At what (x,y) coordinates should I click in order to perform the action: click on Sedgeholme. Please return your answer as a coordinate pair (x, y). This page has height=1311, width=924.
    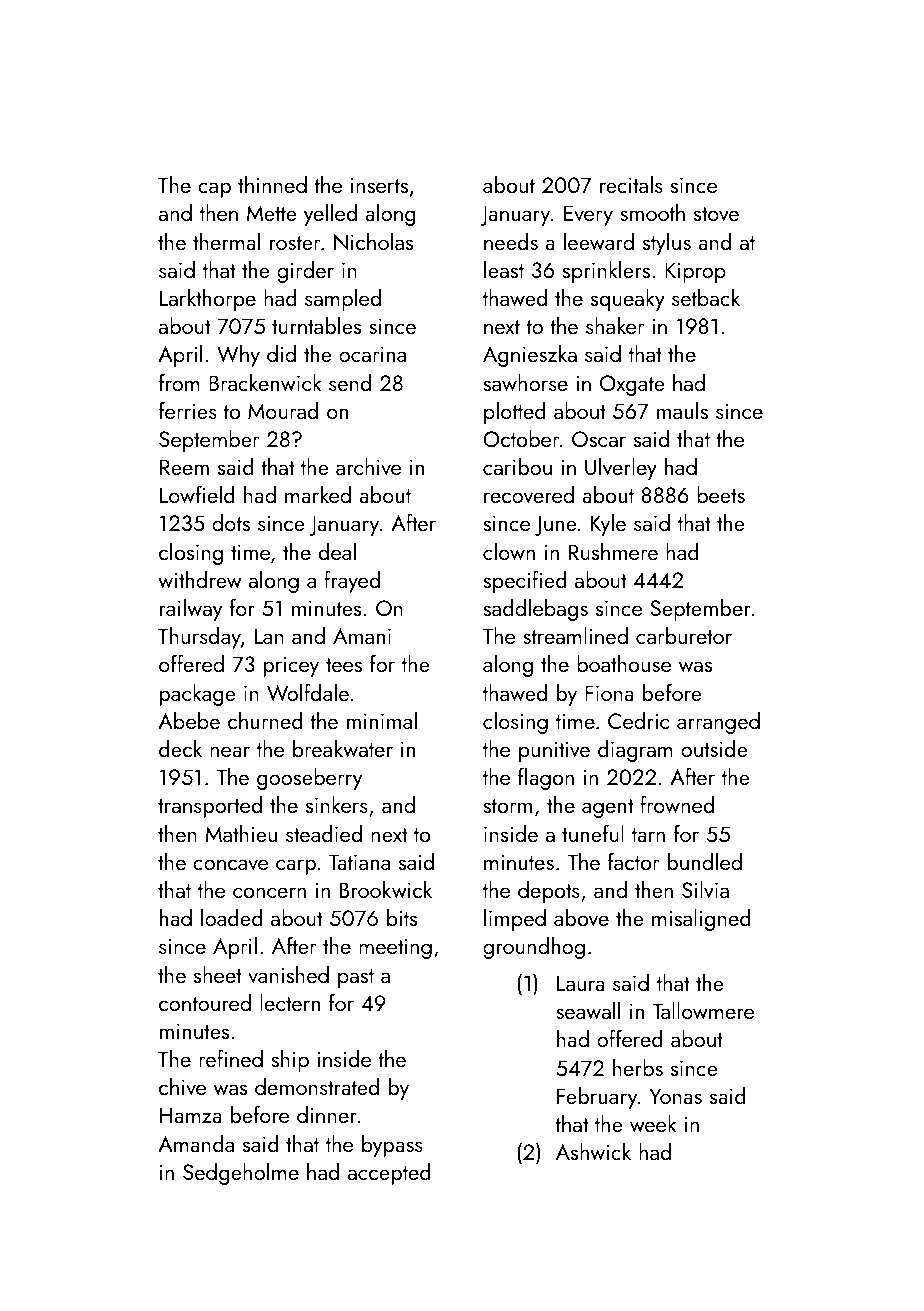
    Looking at the image, I should click on (241, 1174).
